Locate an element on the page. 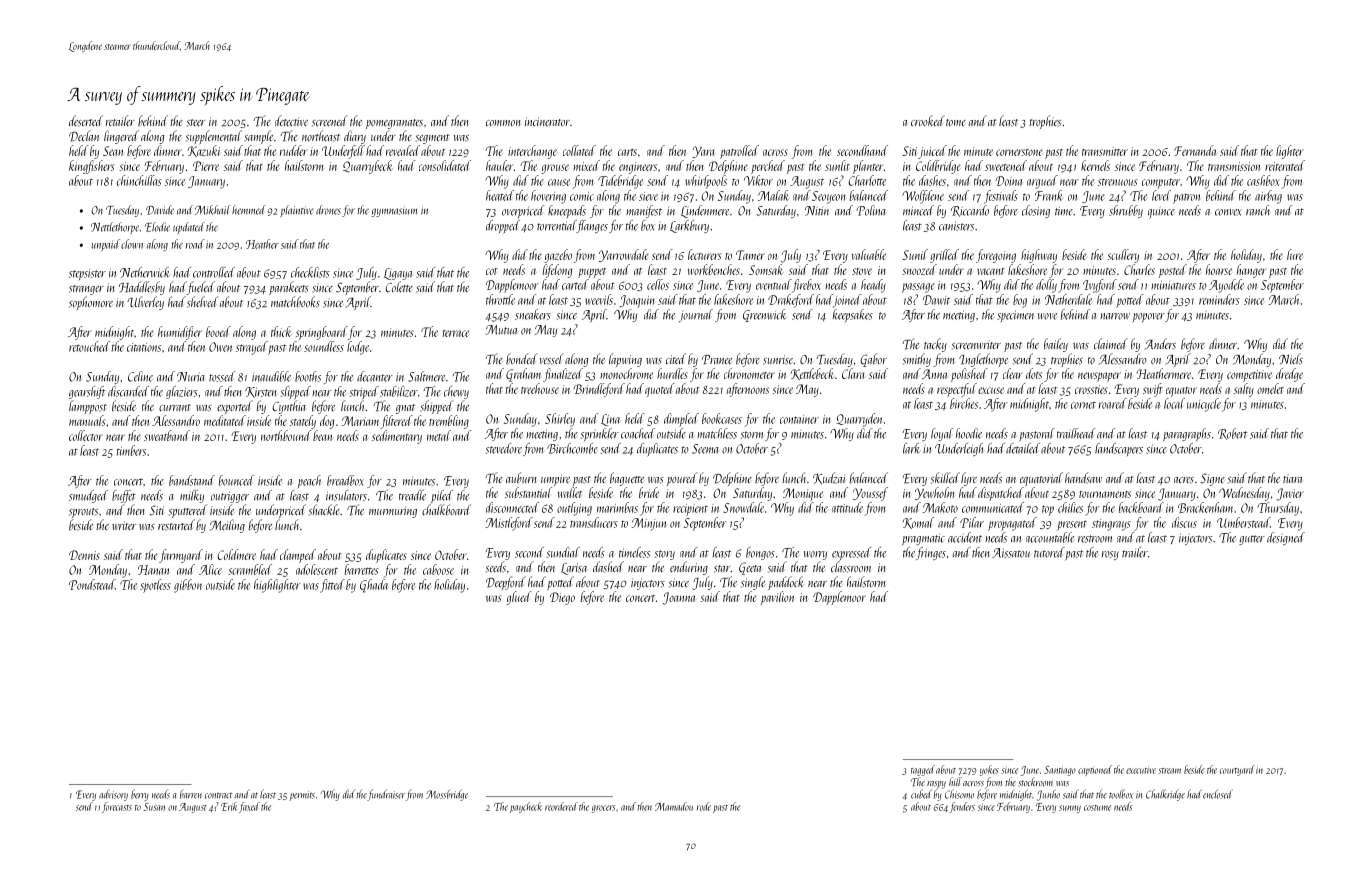  Mamadou is located at coordinates (674, 806).
